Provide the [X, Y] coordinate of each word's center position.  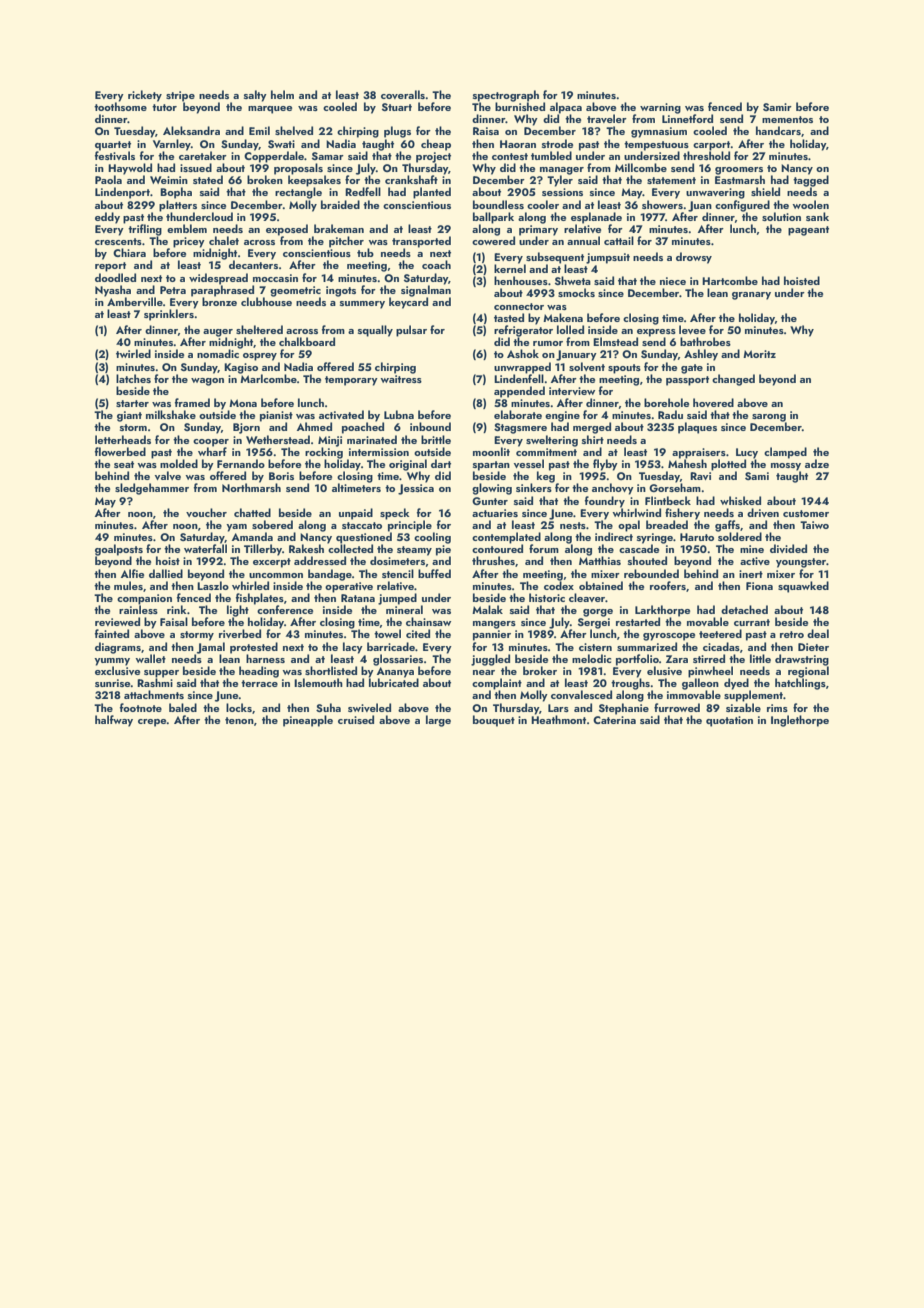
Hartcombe [730, 280]
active [755, 561]
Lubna [399, 414]
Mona [243, 403]
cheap [436, 145]
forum [544, 548]
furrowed [677, 707]
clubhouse [266, 301]
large [438, 721]
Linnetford [687, 118]
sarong [769, 418]
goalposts [119, 550]
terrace [259, 683]
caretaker [203, 155]
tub [365, 252]
